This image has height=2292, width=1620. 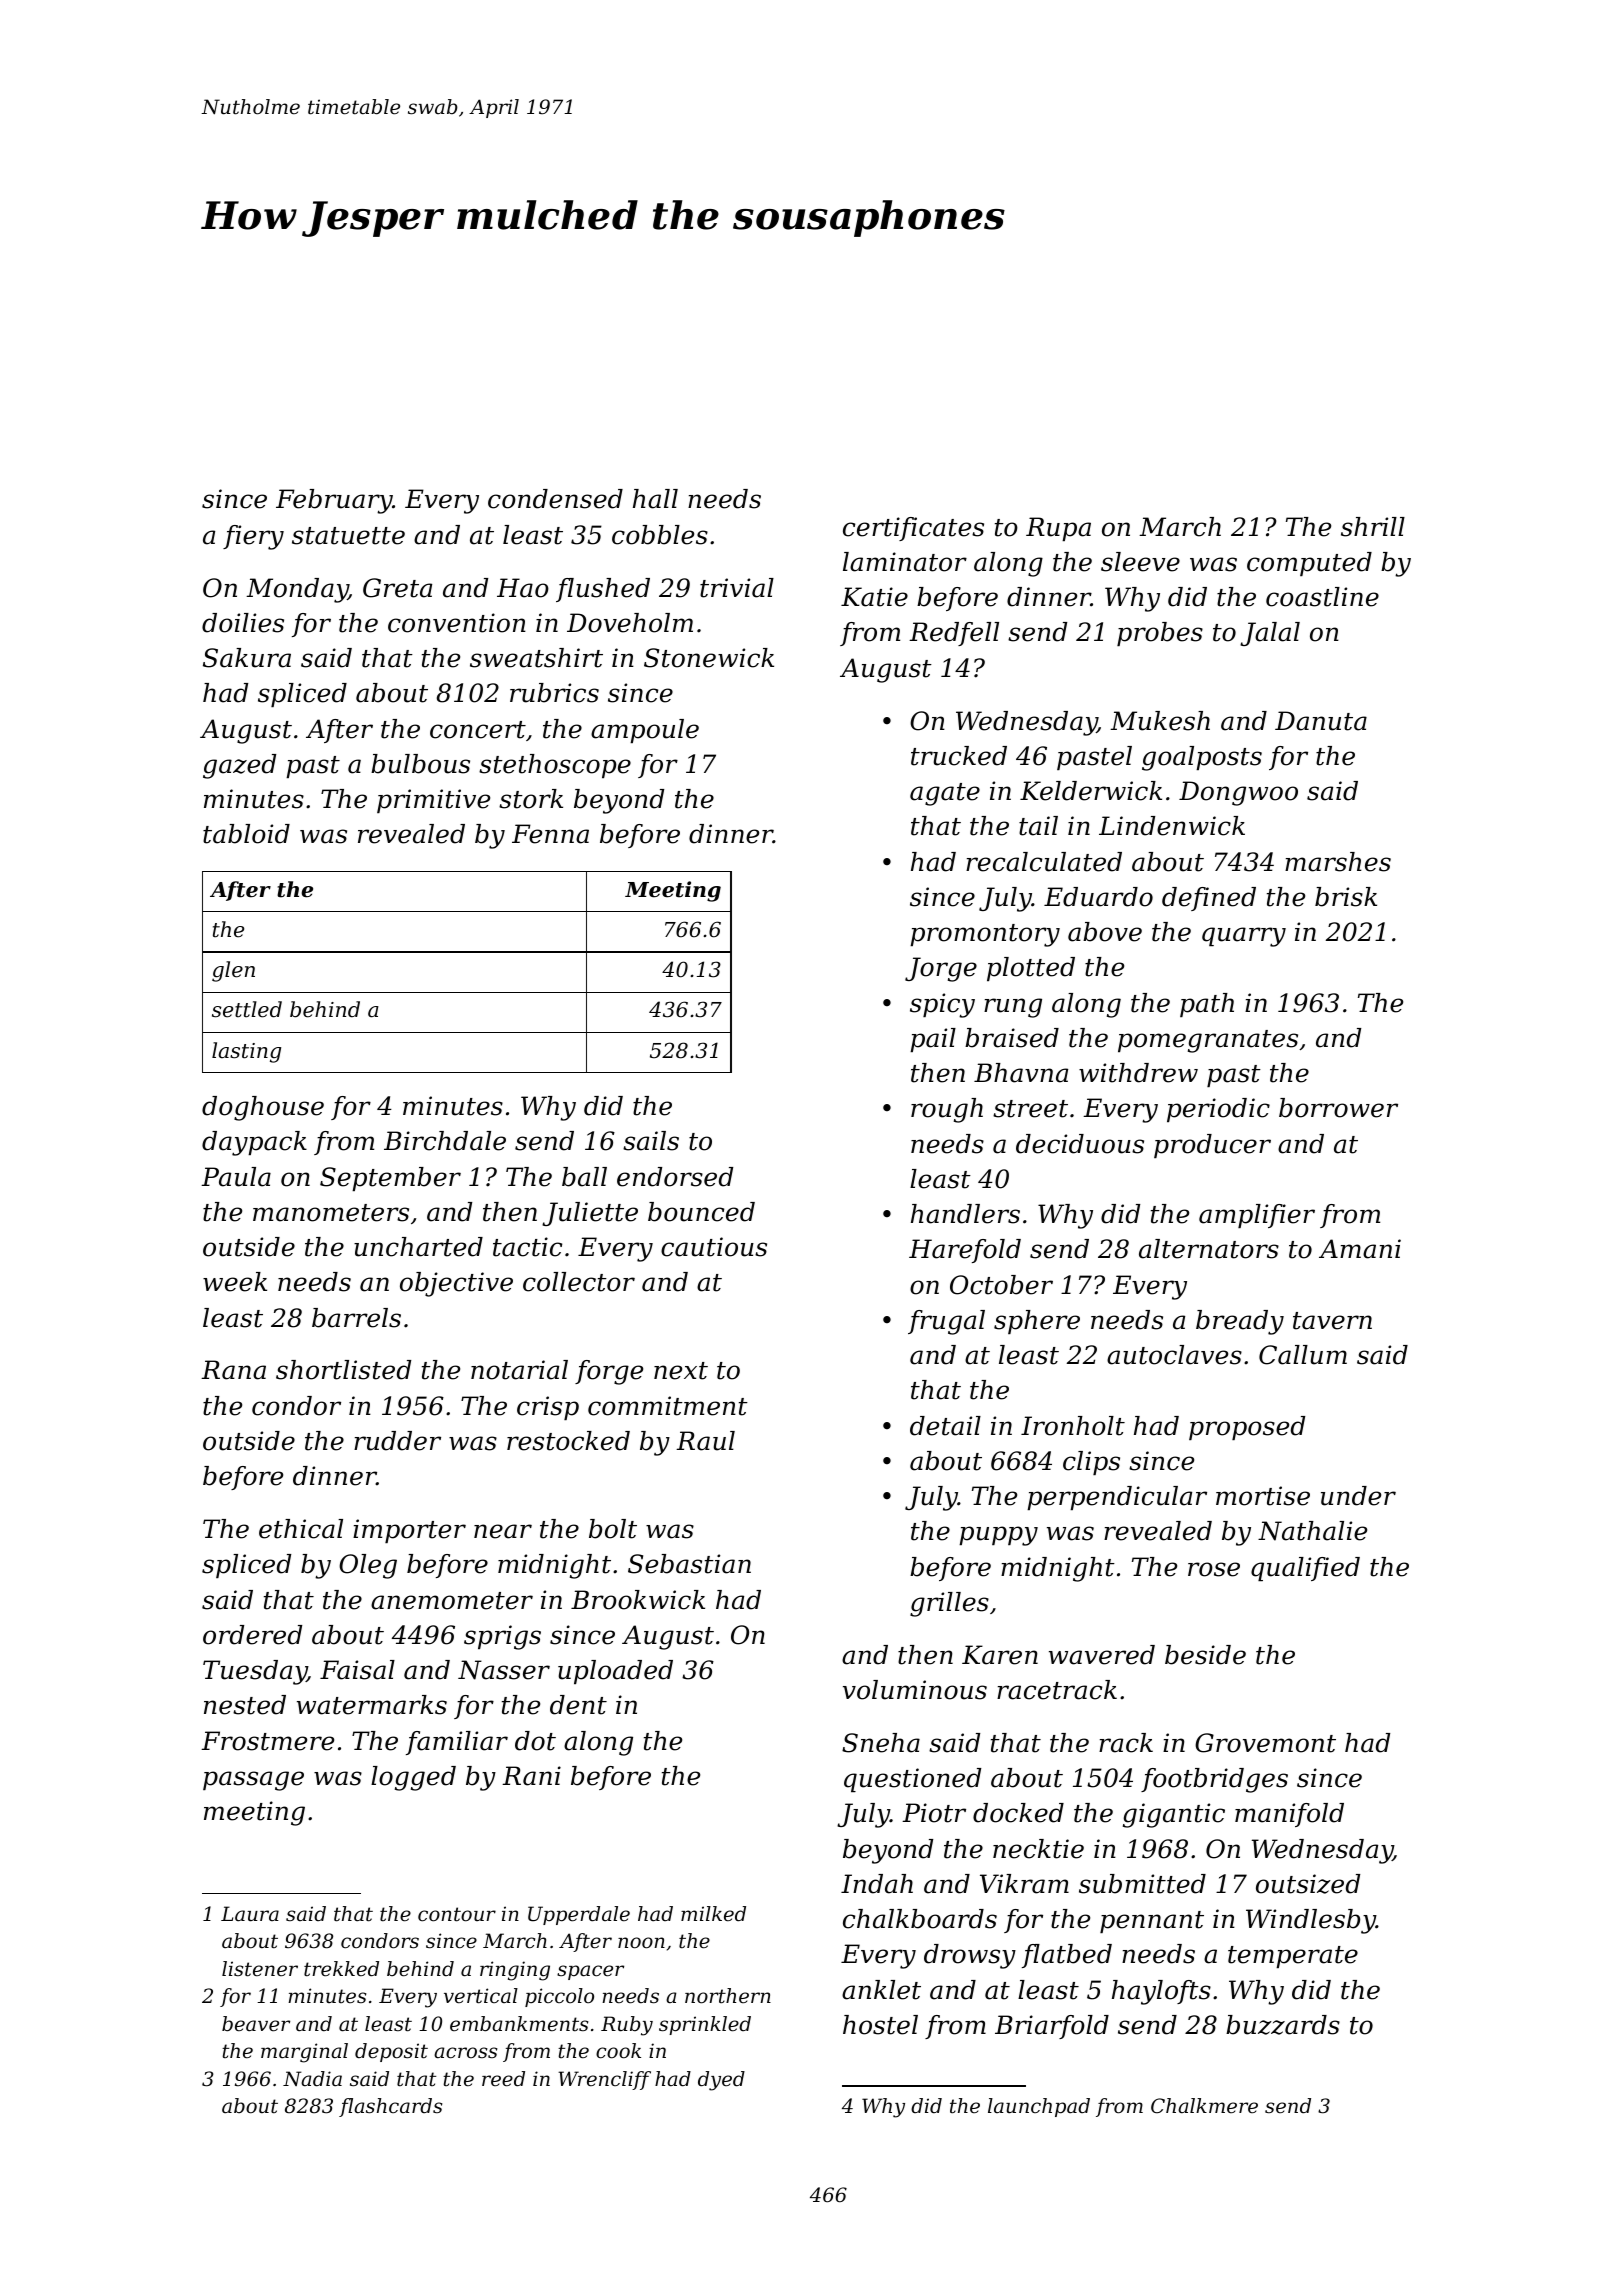 What do you see at coordinates (390, 2107) in the image?
I see `flashcards` at bounding box center [390, 2107].
